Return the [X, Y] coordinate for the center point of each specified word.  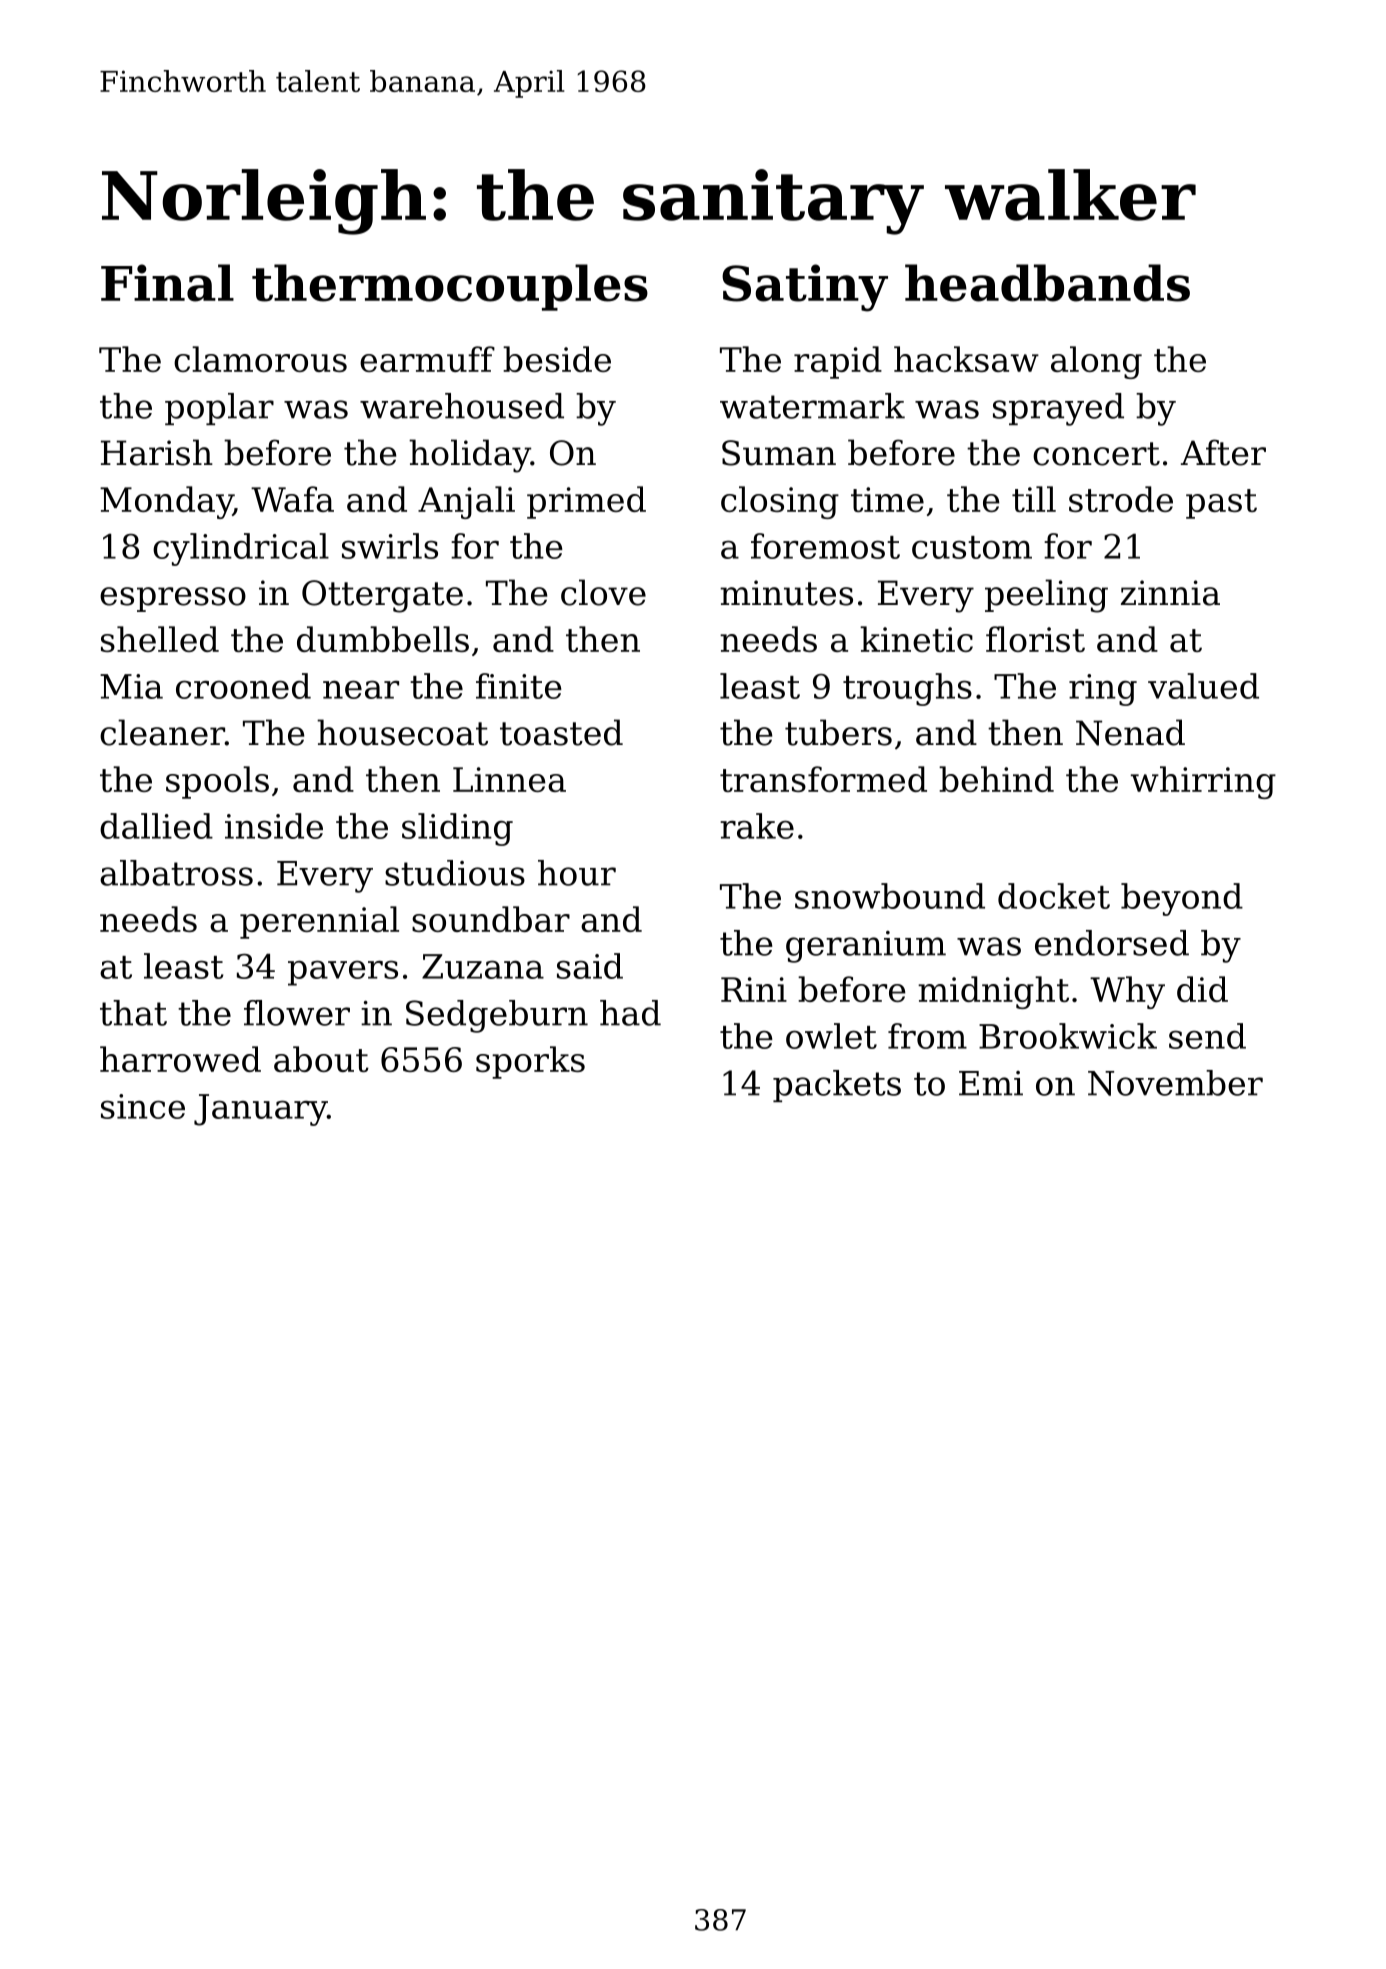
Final [167, 283]
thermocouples [450, 287]
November [1175, 1083]
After [1223, 452]
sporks [530, 1062]
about [321, 1059]
